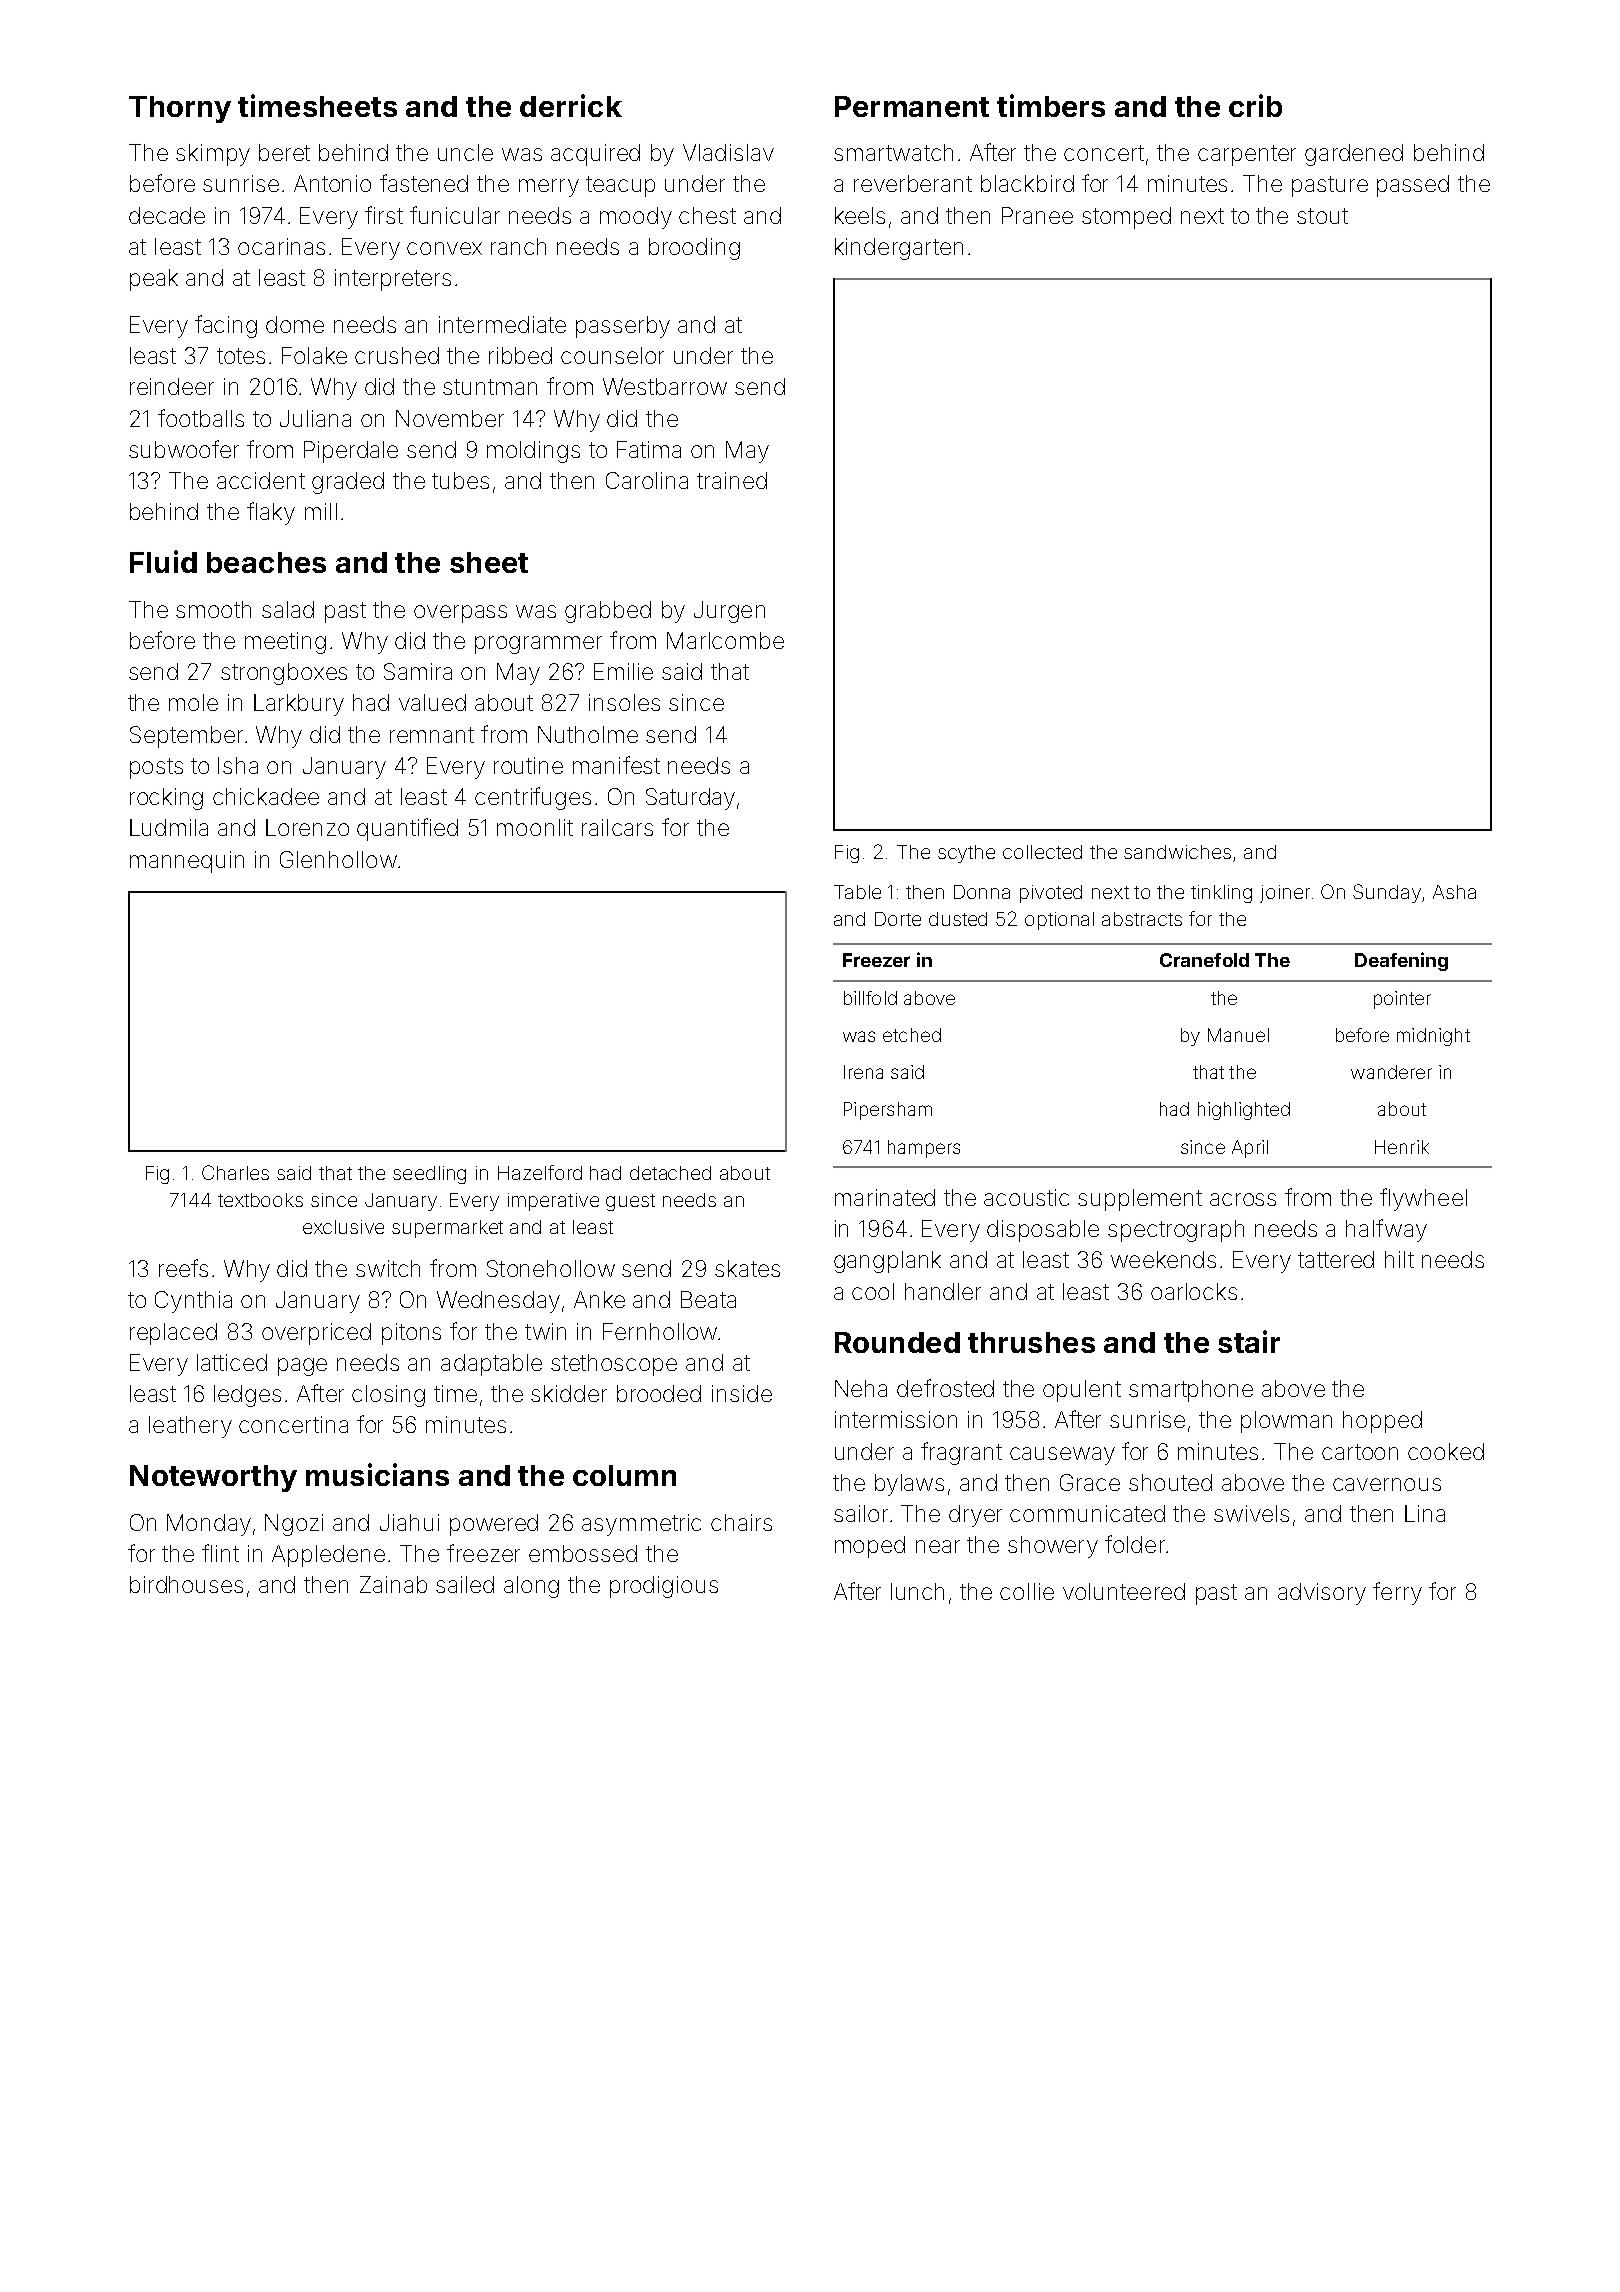  What do you see at coordinates (1126, 218) in the screenshot?
I see `stomped` at bounding box center [1126, 218].
